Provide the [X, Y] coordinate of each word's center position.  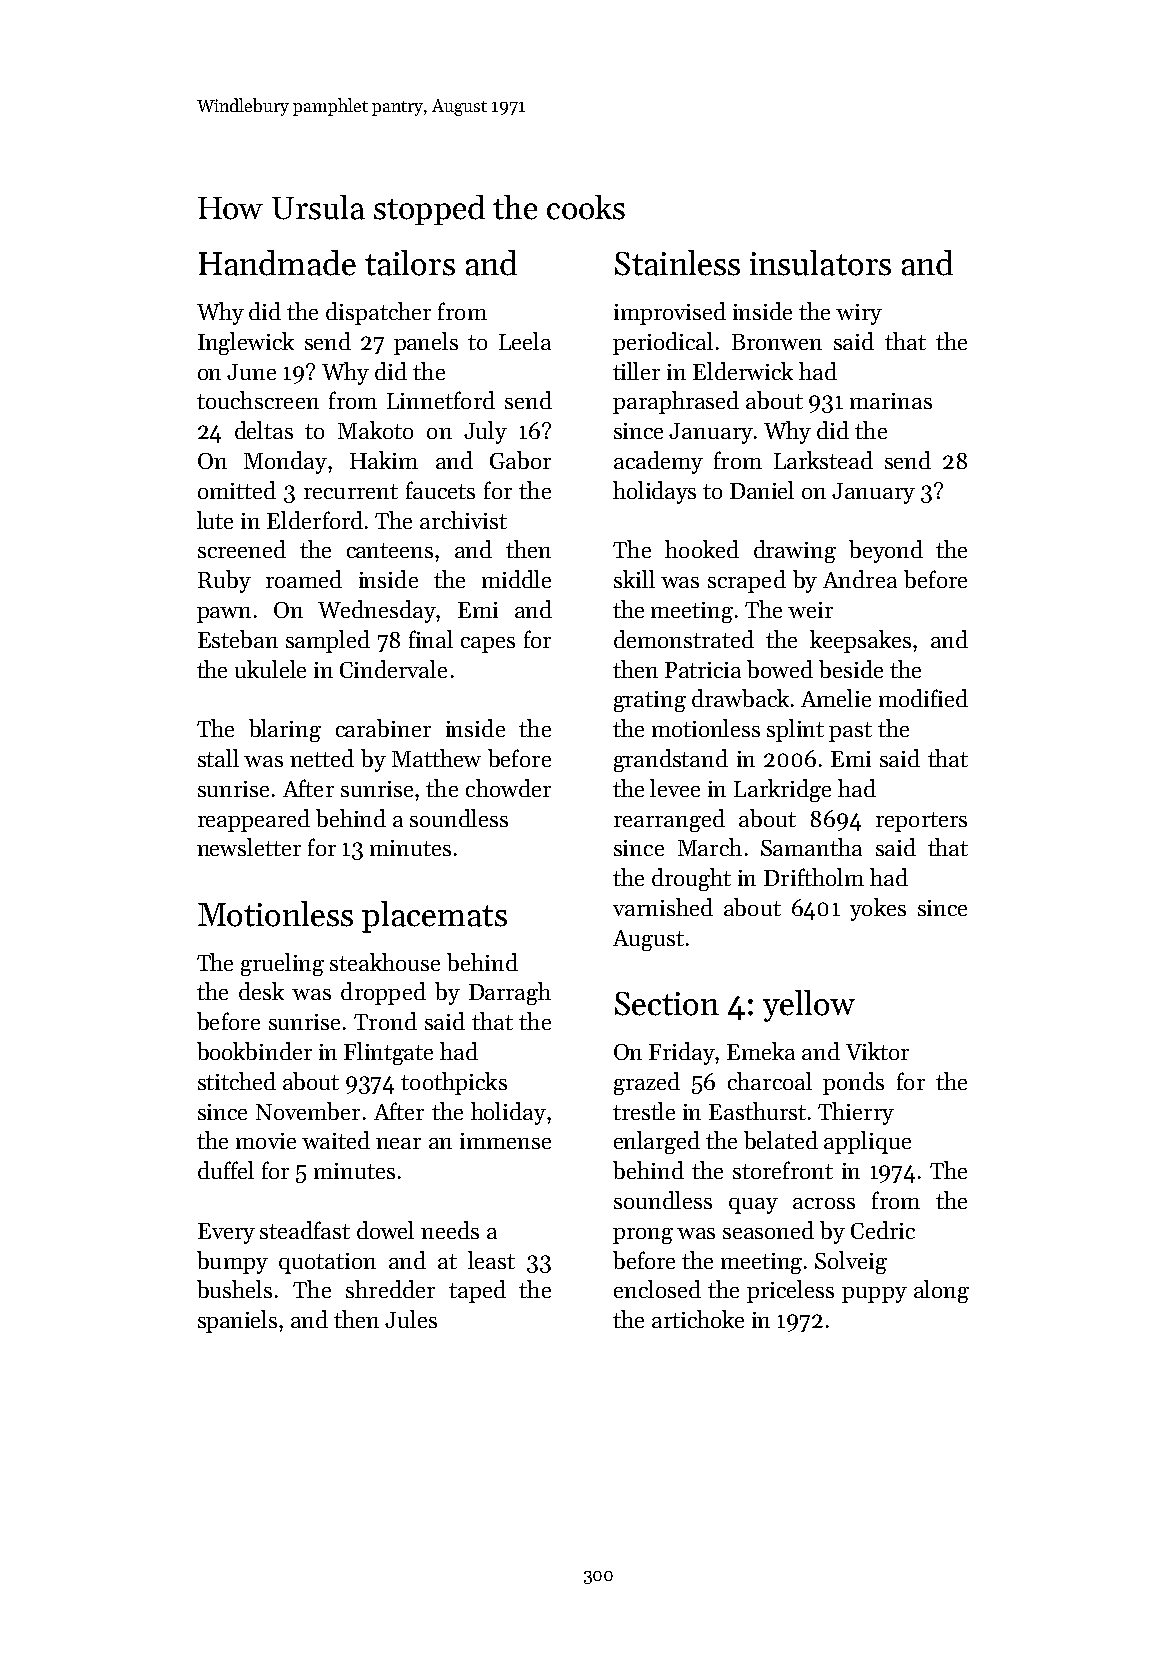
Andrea [860, 579]
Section [667, 1004]
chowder [508, 788]
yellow [809, 1006]
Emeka [761, 1051]
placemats [434, 917]
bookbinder [254, 1051]
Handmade [277, 263]
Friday [682, 1053]
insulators [820, 263]
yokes [878, 909]
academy [658, 462]
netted [322, 758]
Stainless [677, 263]
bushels [234, 1289]
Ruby [224, 581]
